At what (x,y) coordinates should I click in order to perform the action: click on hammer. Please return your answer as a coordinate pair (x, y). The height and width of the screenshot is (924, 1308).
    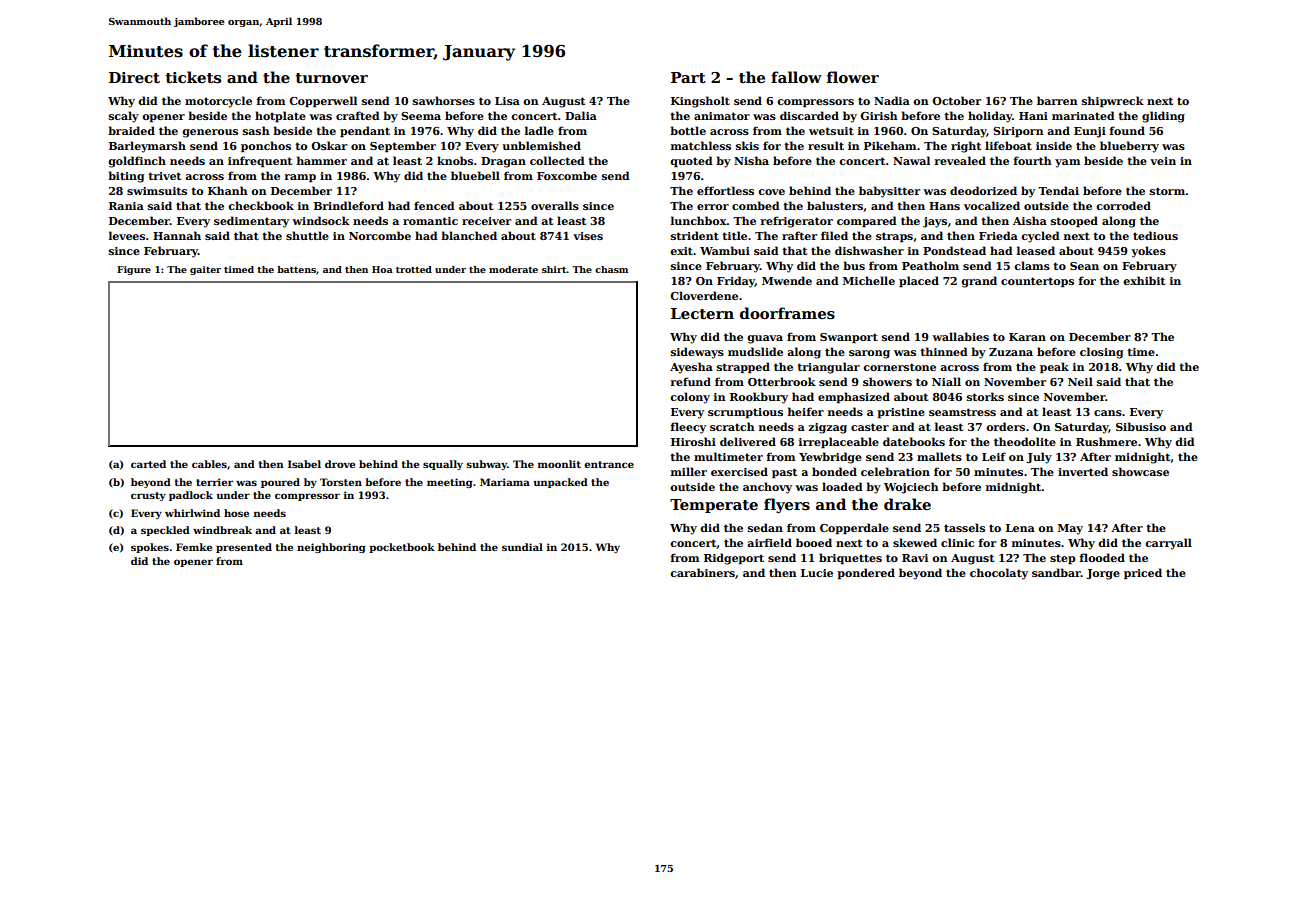
    Looking at the image, I should click on (322, 160).
